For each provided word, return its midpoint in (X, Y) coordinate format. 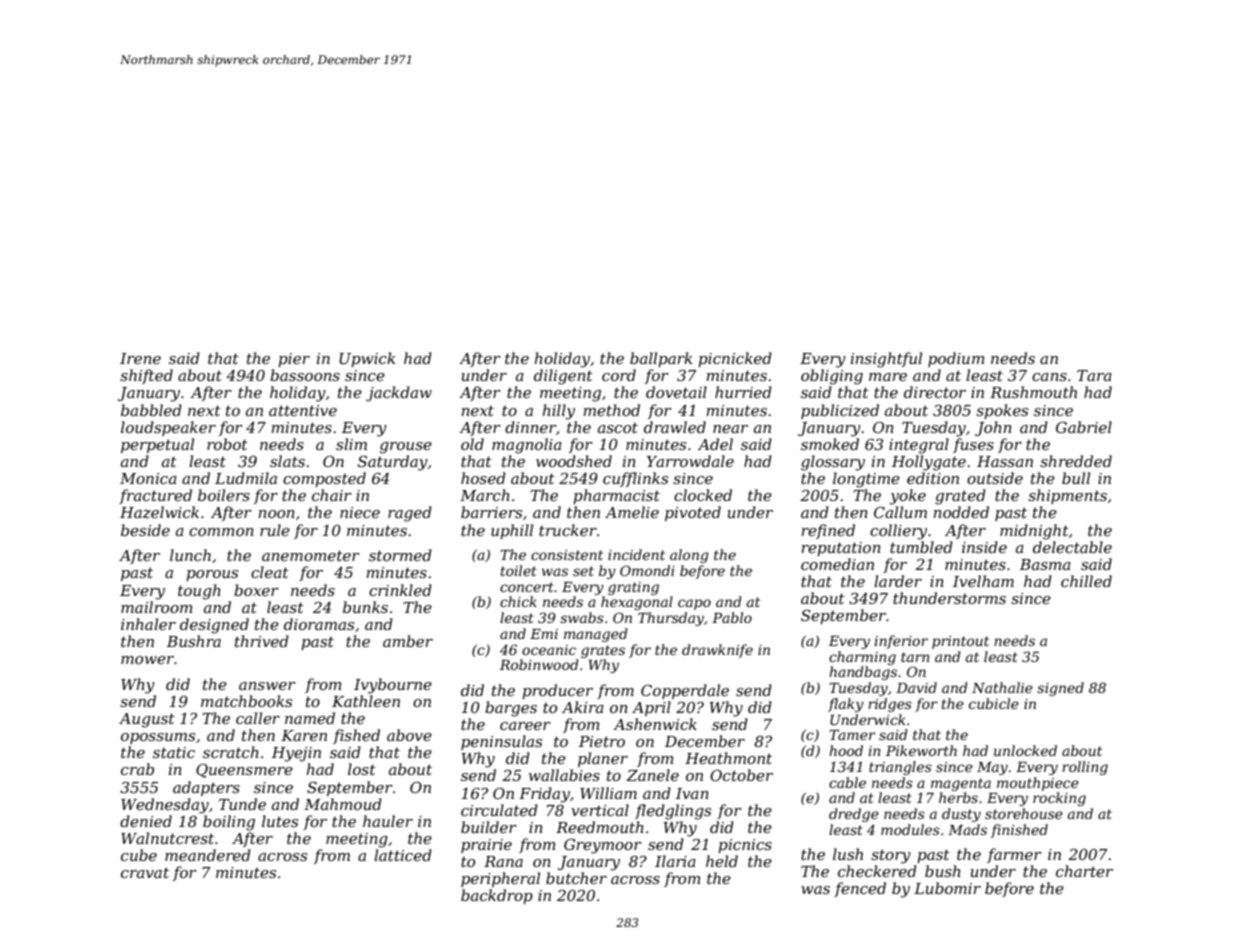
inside (984, 547)
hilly (558, 412)
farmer (1014, 855)
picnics (745, 846)
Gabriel (1084, 427)
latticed (403, 855)
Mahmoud (343, 804)
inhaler (148, 624)
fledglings (673, 812)
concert (527, 587)
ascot (618, 428)
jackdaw (399, 394)
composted (324, 479)
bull (1076, 478)
